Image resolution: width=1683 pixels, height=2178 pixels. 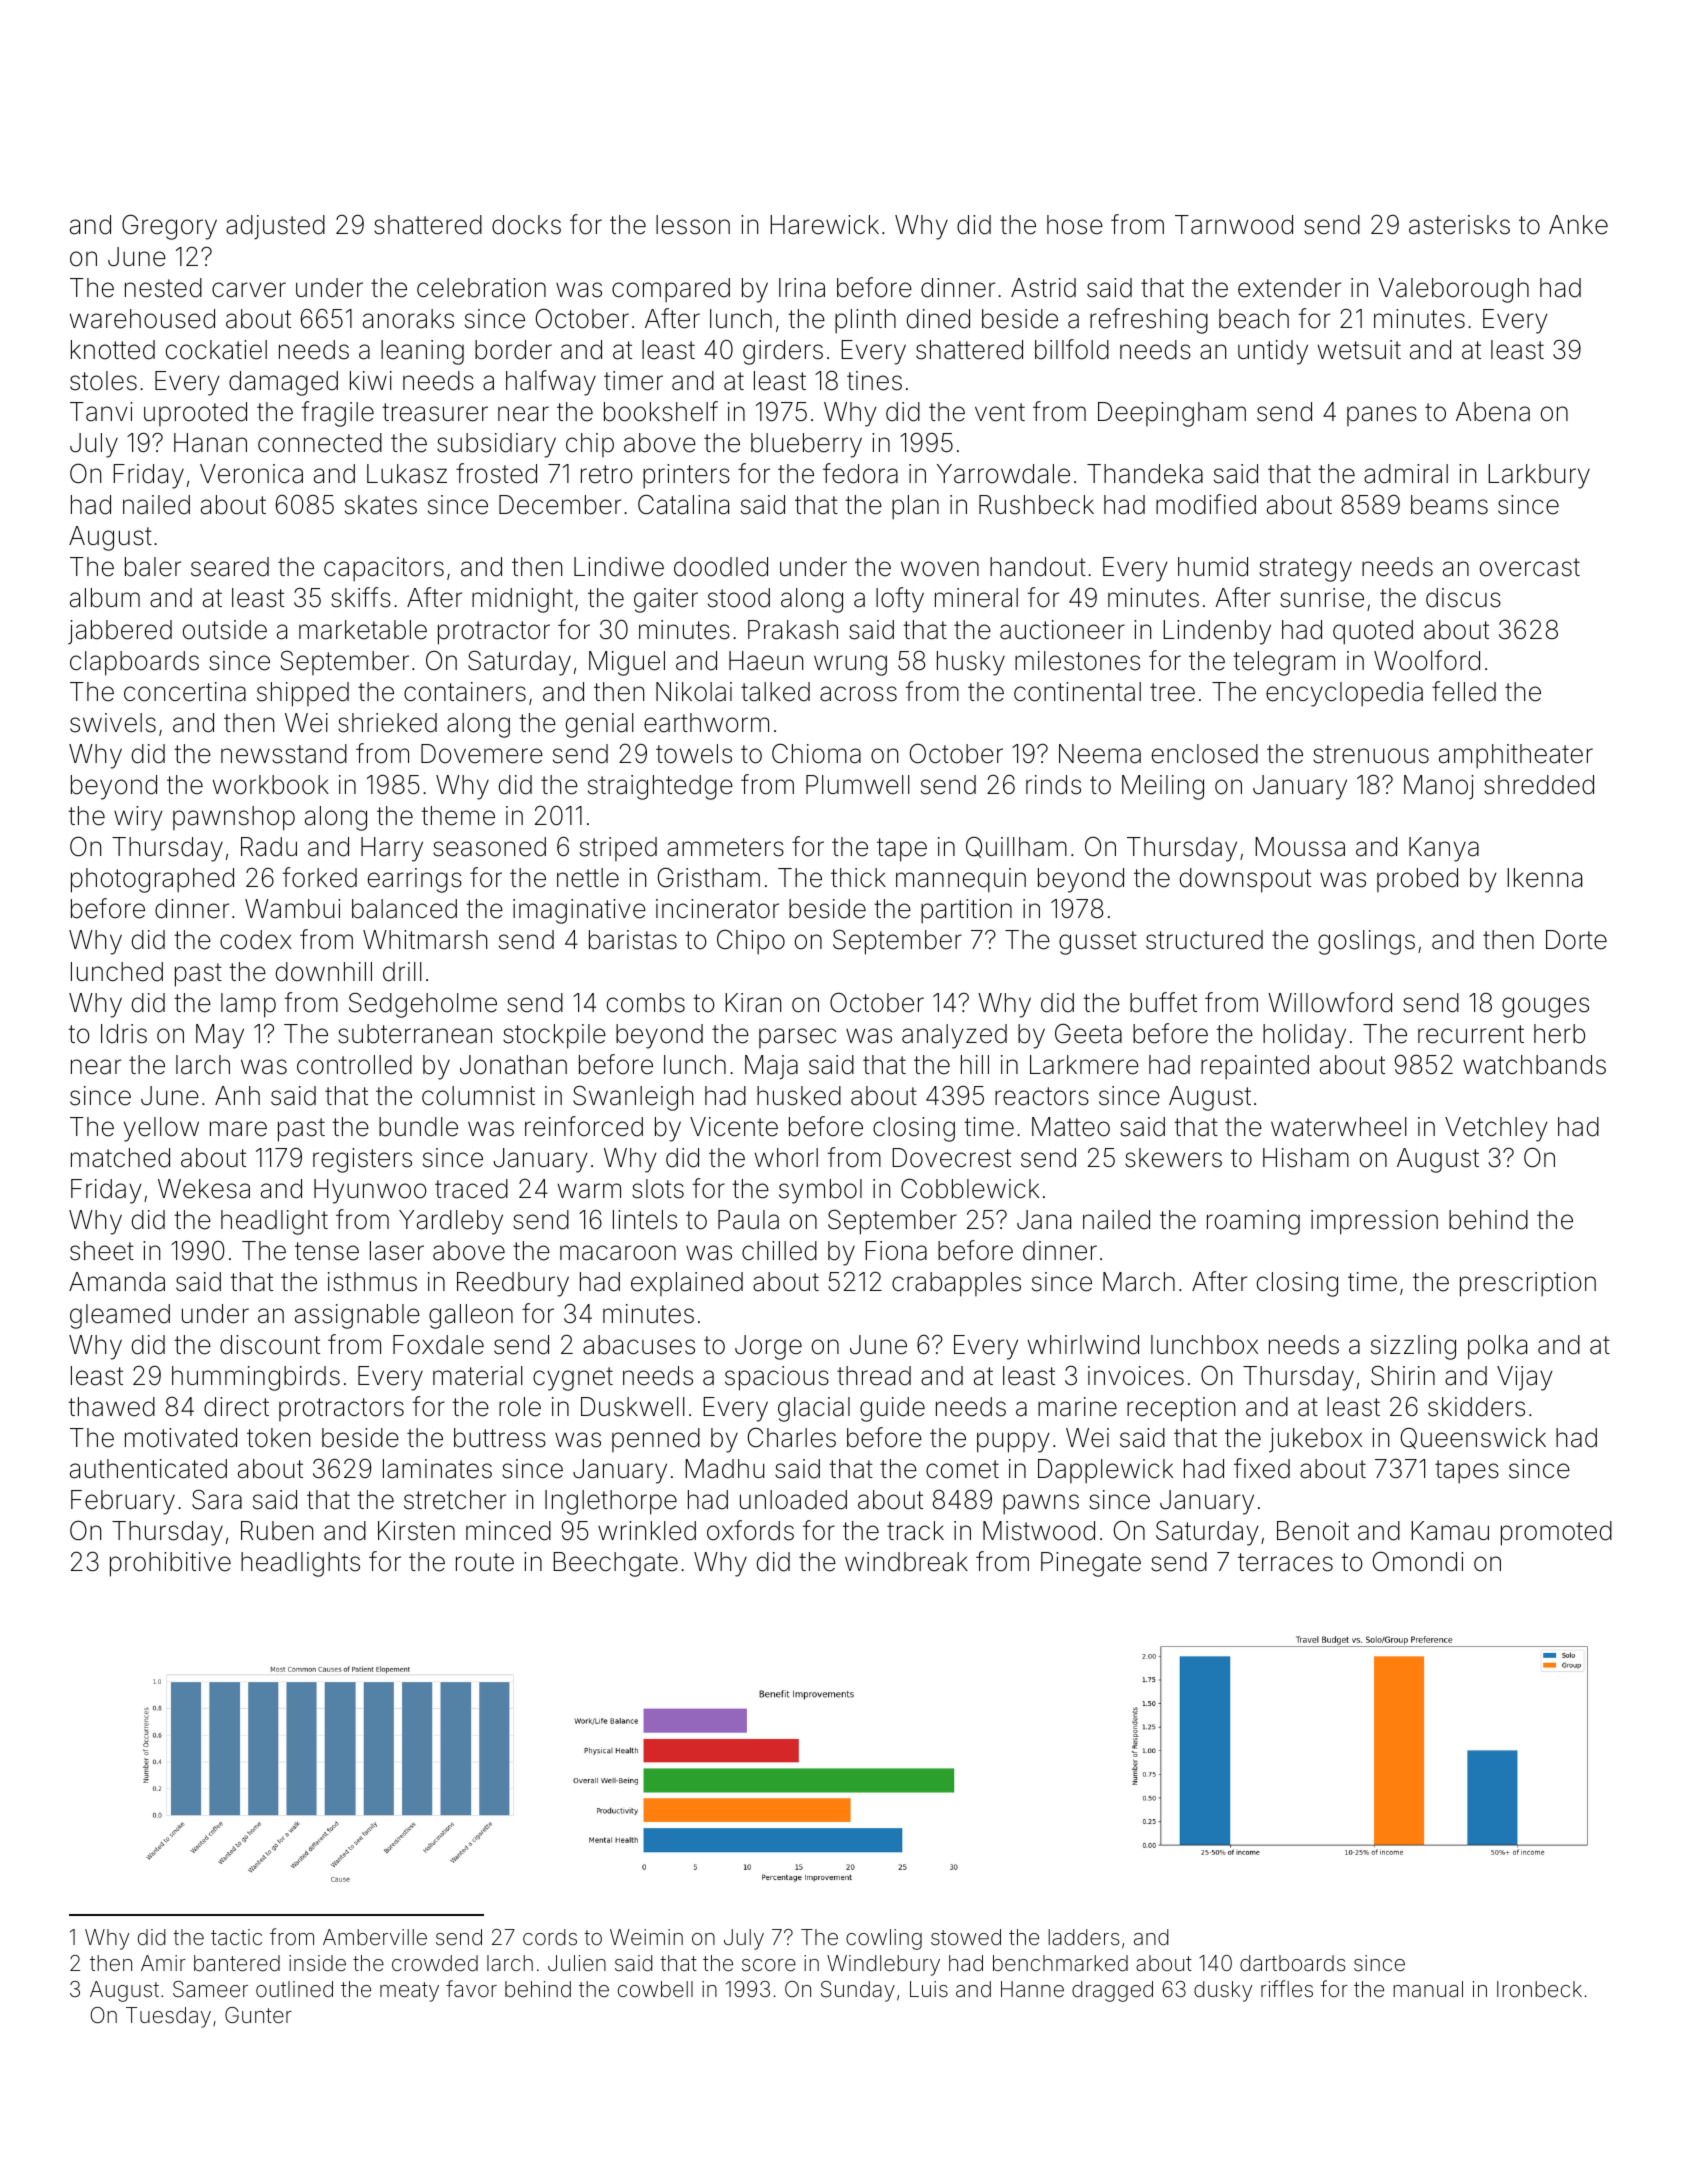 What do you see at coordinates (884, 1939) in the page?
I see `cowling` at bounding box center [884, 1939].
